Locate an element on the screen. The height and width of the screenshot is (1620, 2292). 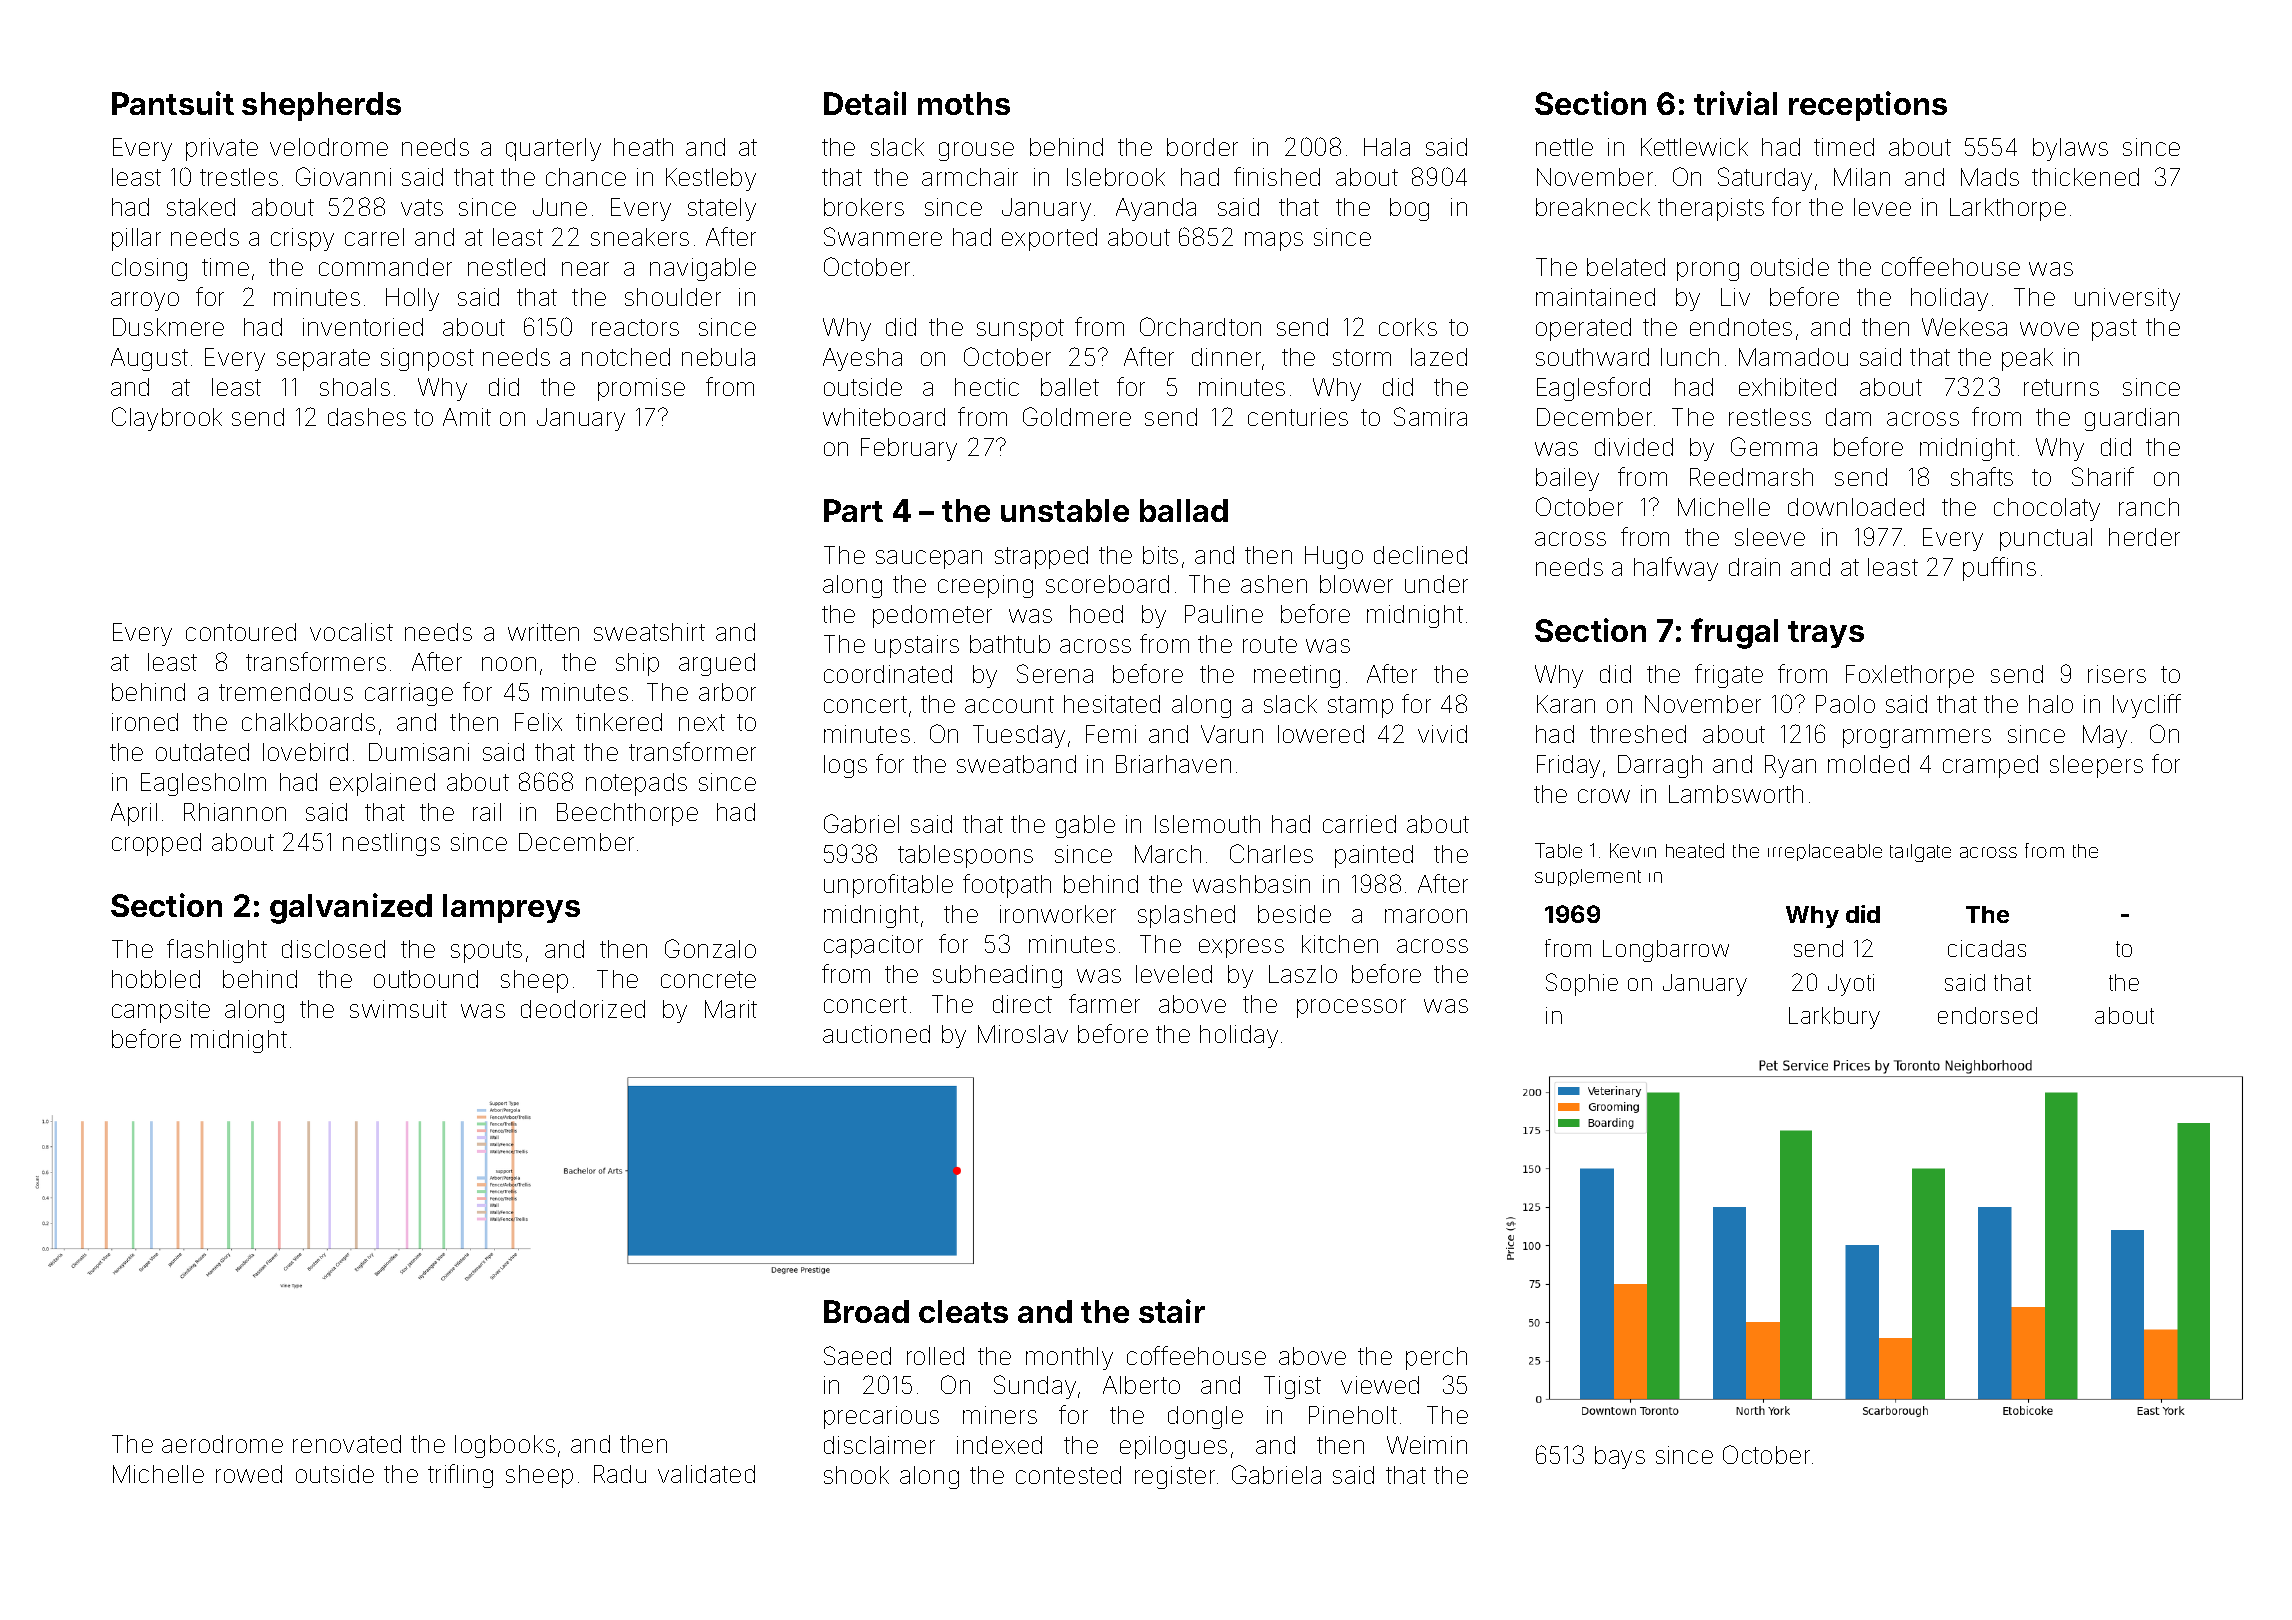
returns is located at coordinates (2061, 387).
